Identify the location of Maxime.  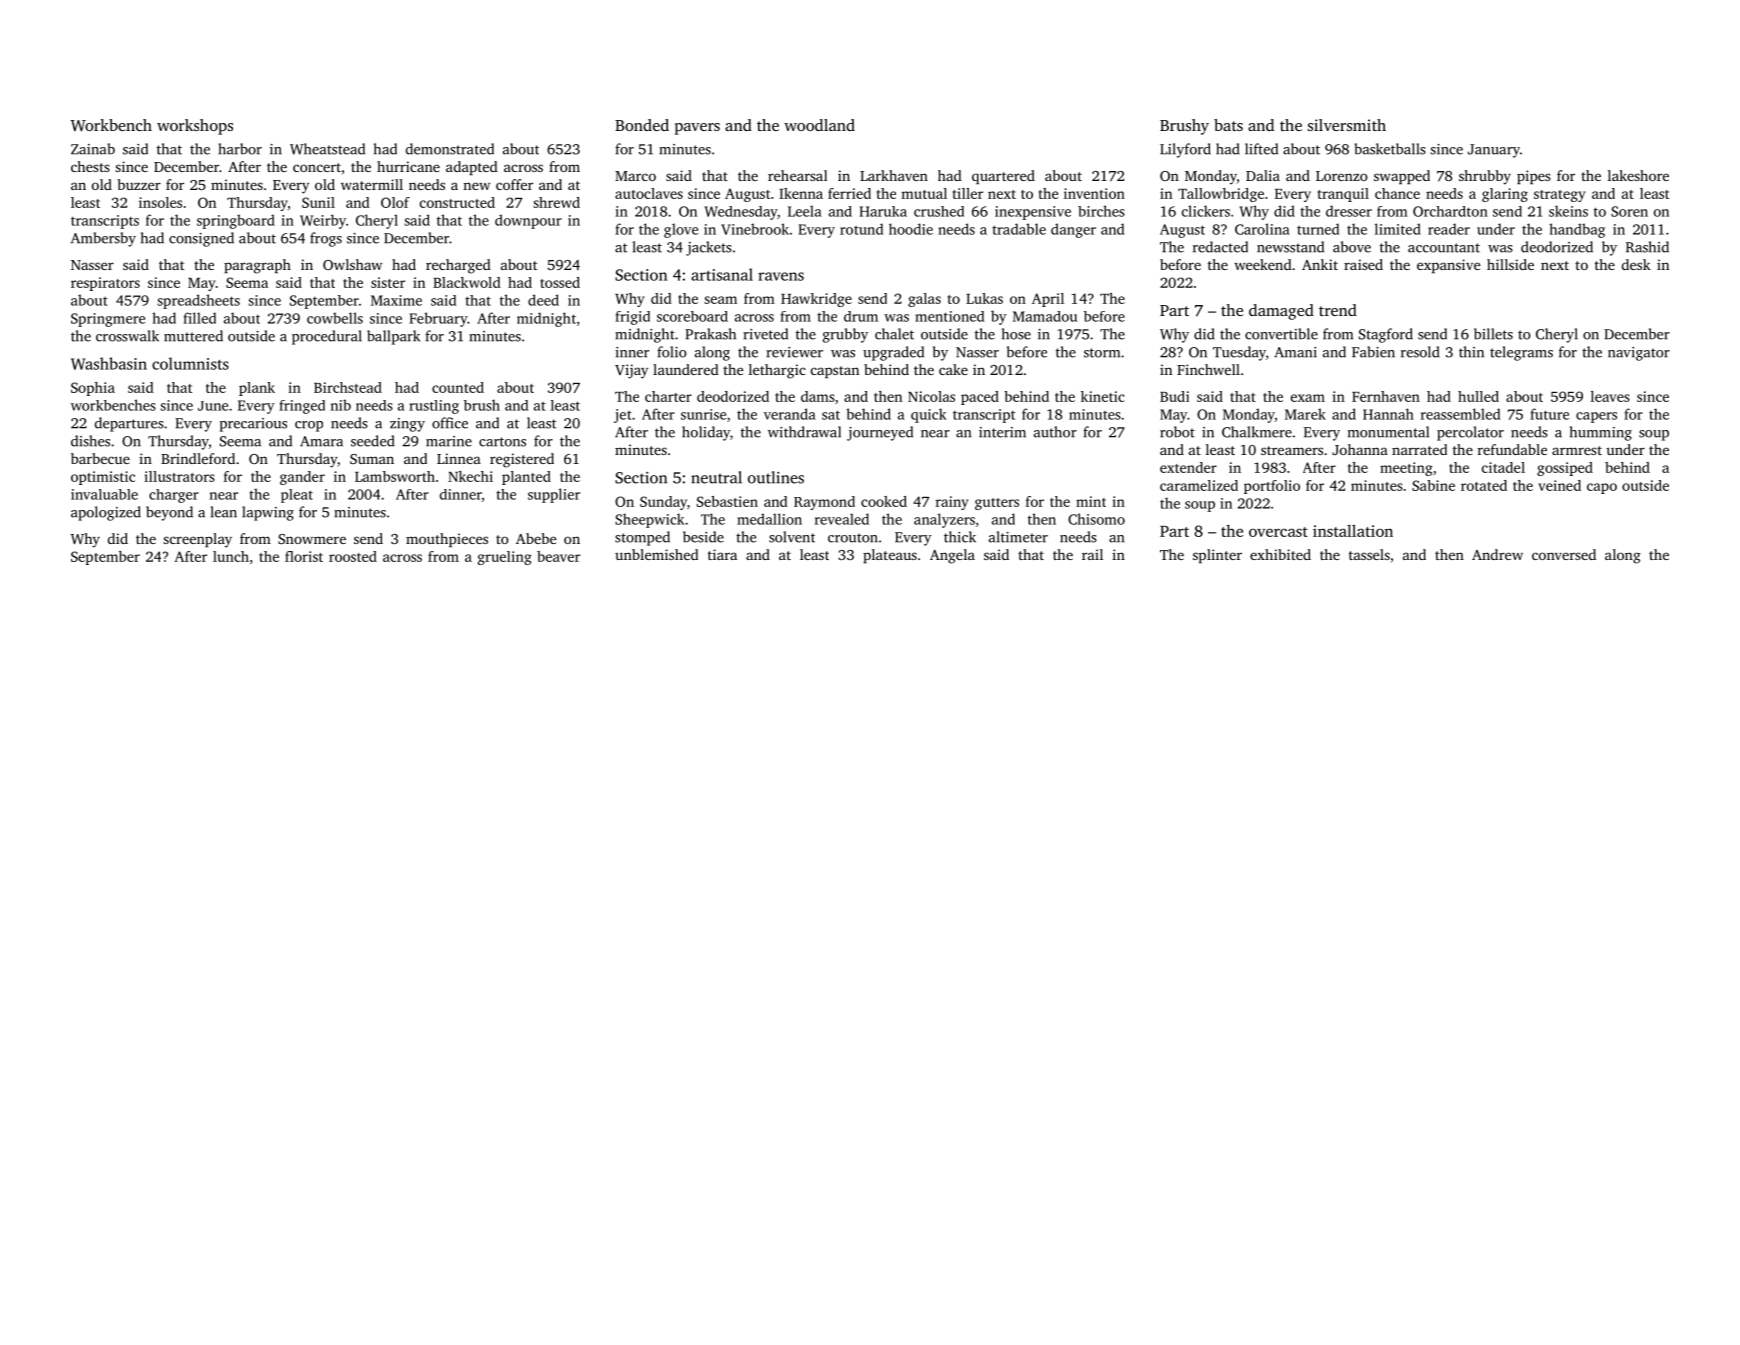
(396, 300).
